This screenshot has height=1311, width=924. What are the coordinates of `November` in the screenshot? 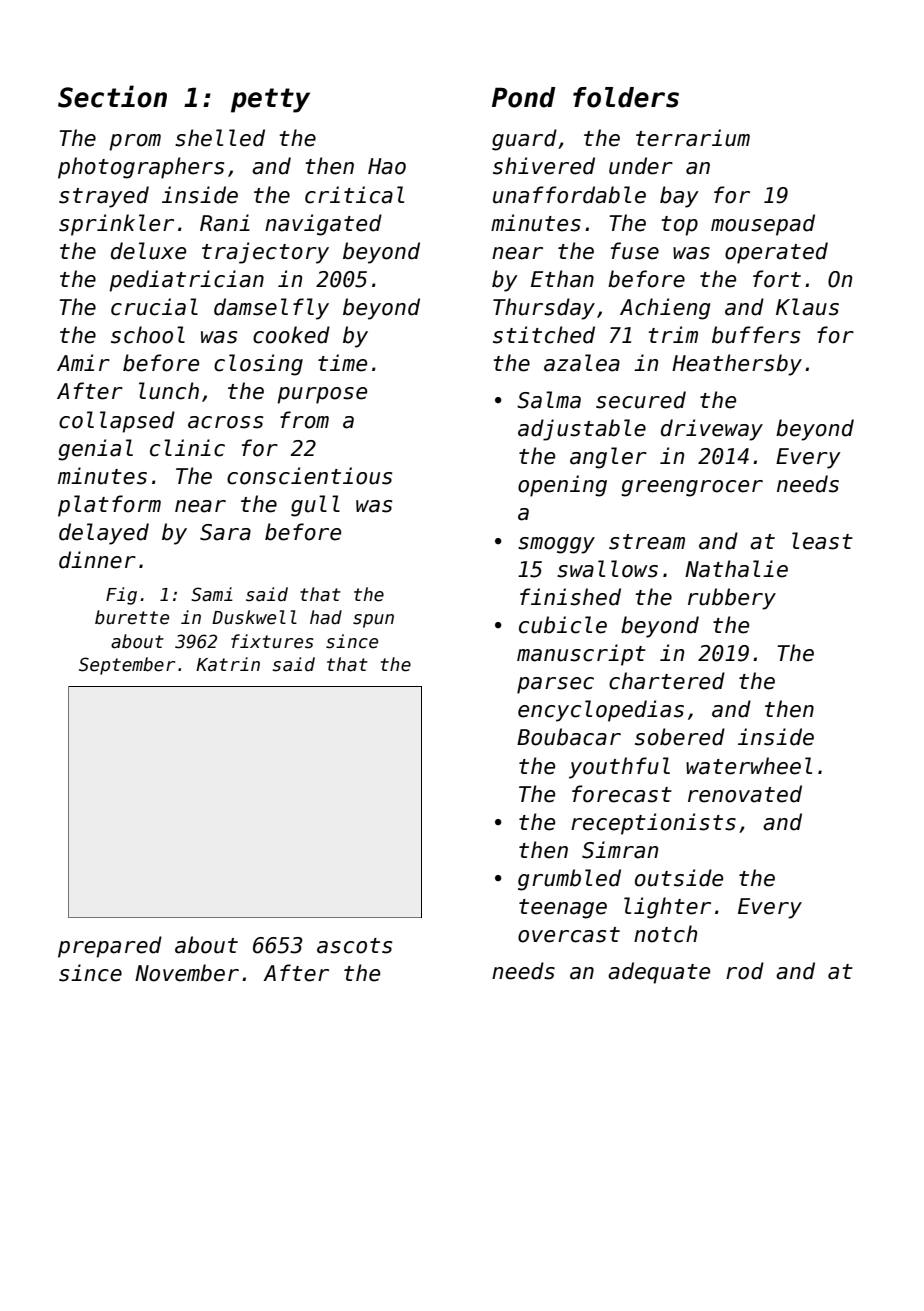 It's located at (187, 973).
